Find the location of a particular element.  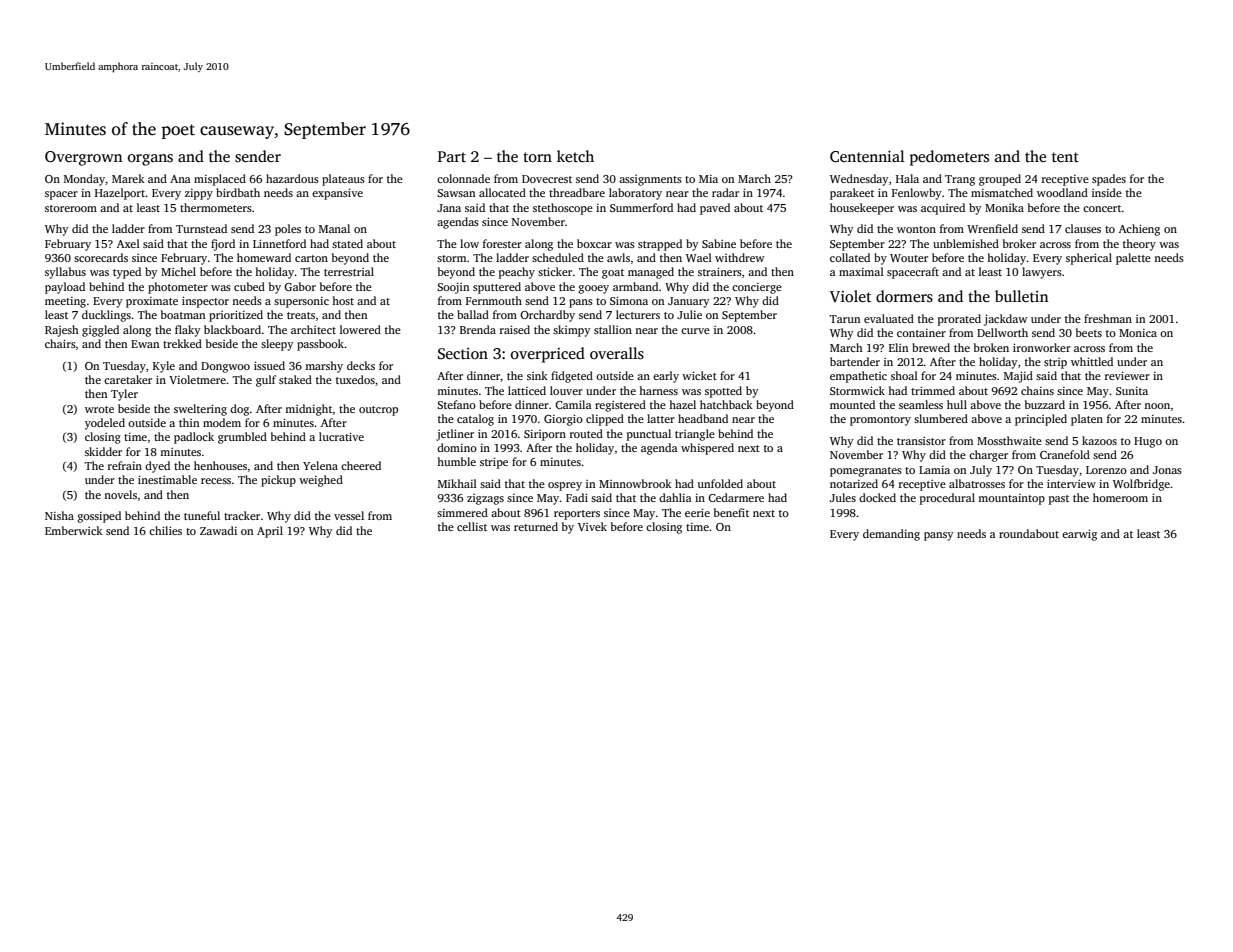

Fadi is located at coordinates (577, 497).
